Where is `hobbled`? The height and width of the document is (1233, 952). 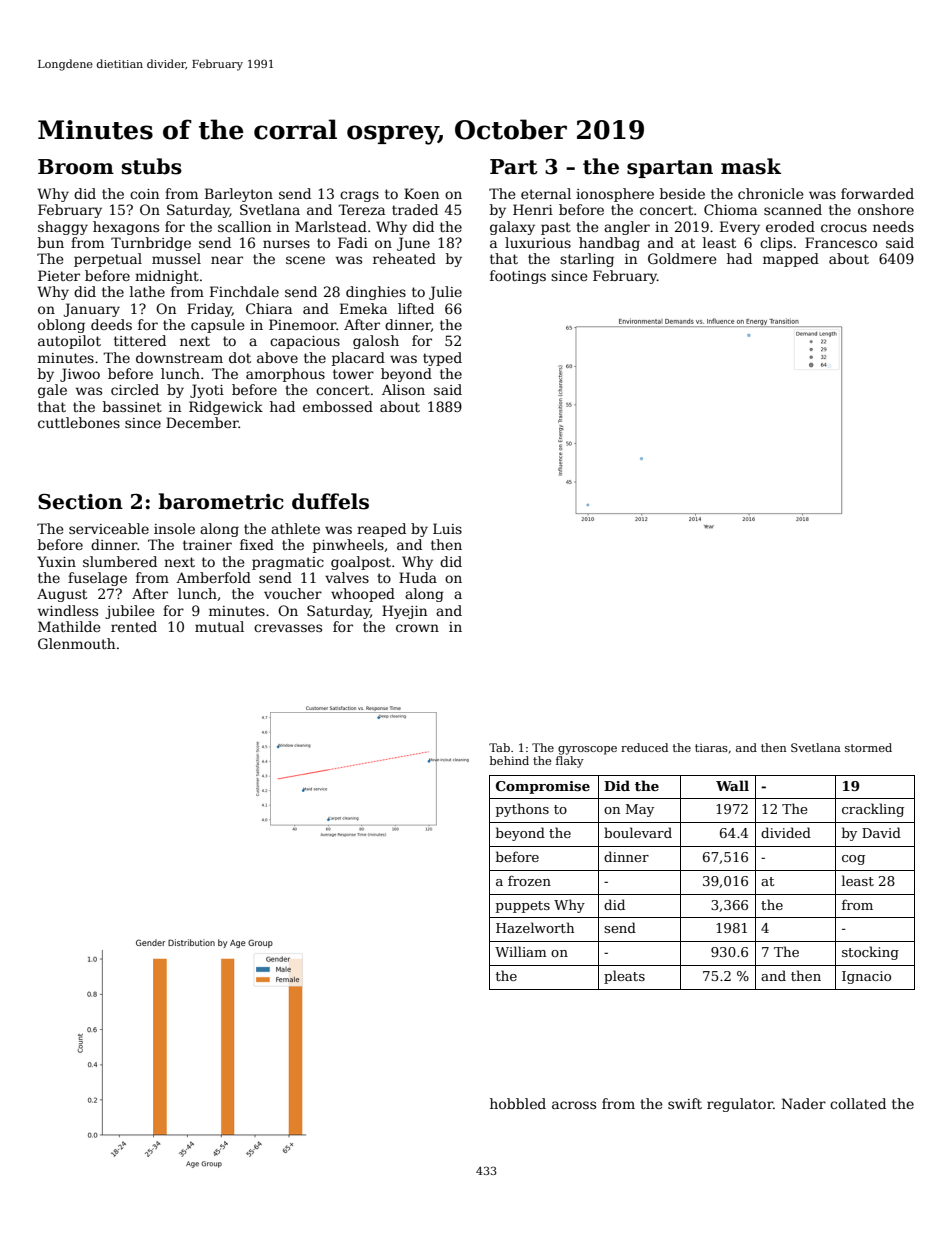
hobbled is located at coordinates (518, 1103).
